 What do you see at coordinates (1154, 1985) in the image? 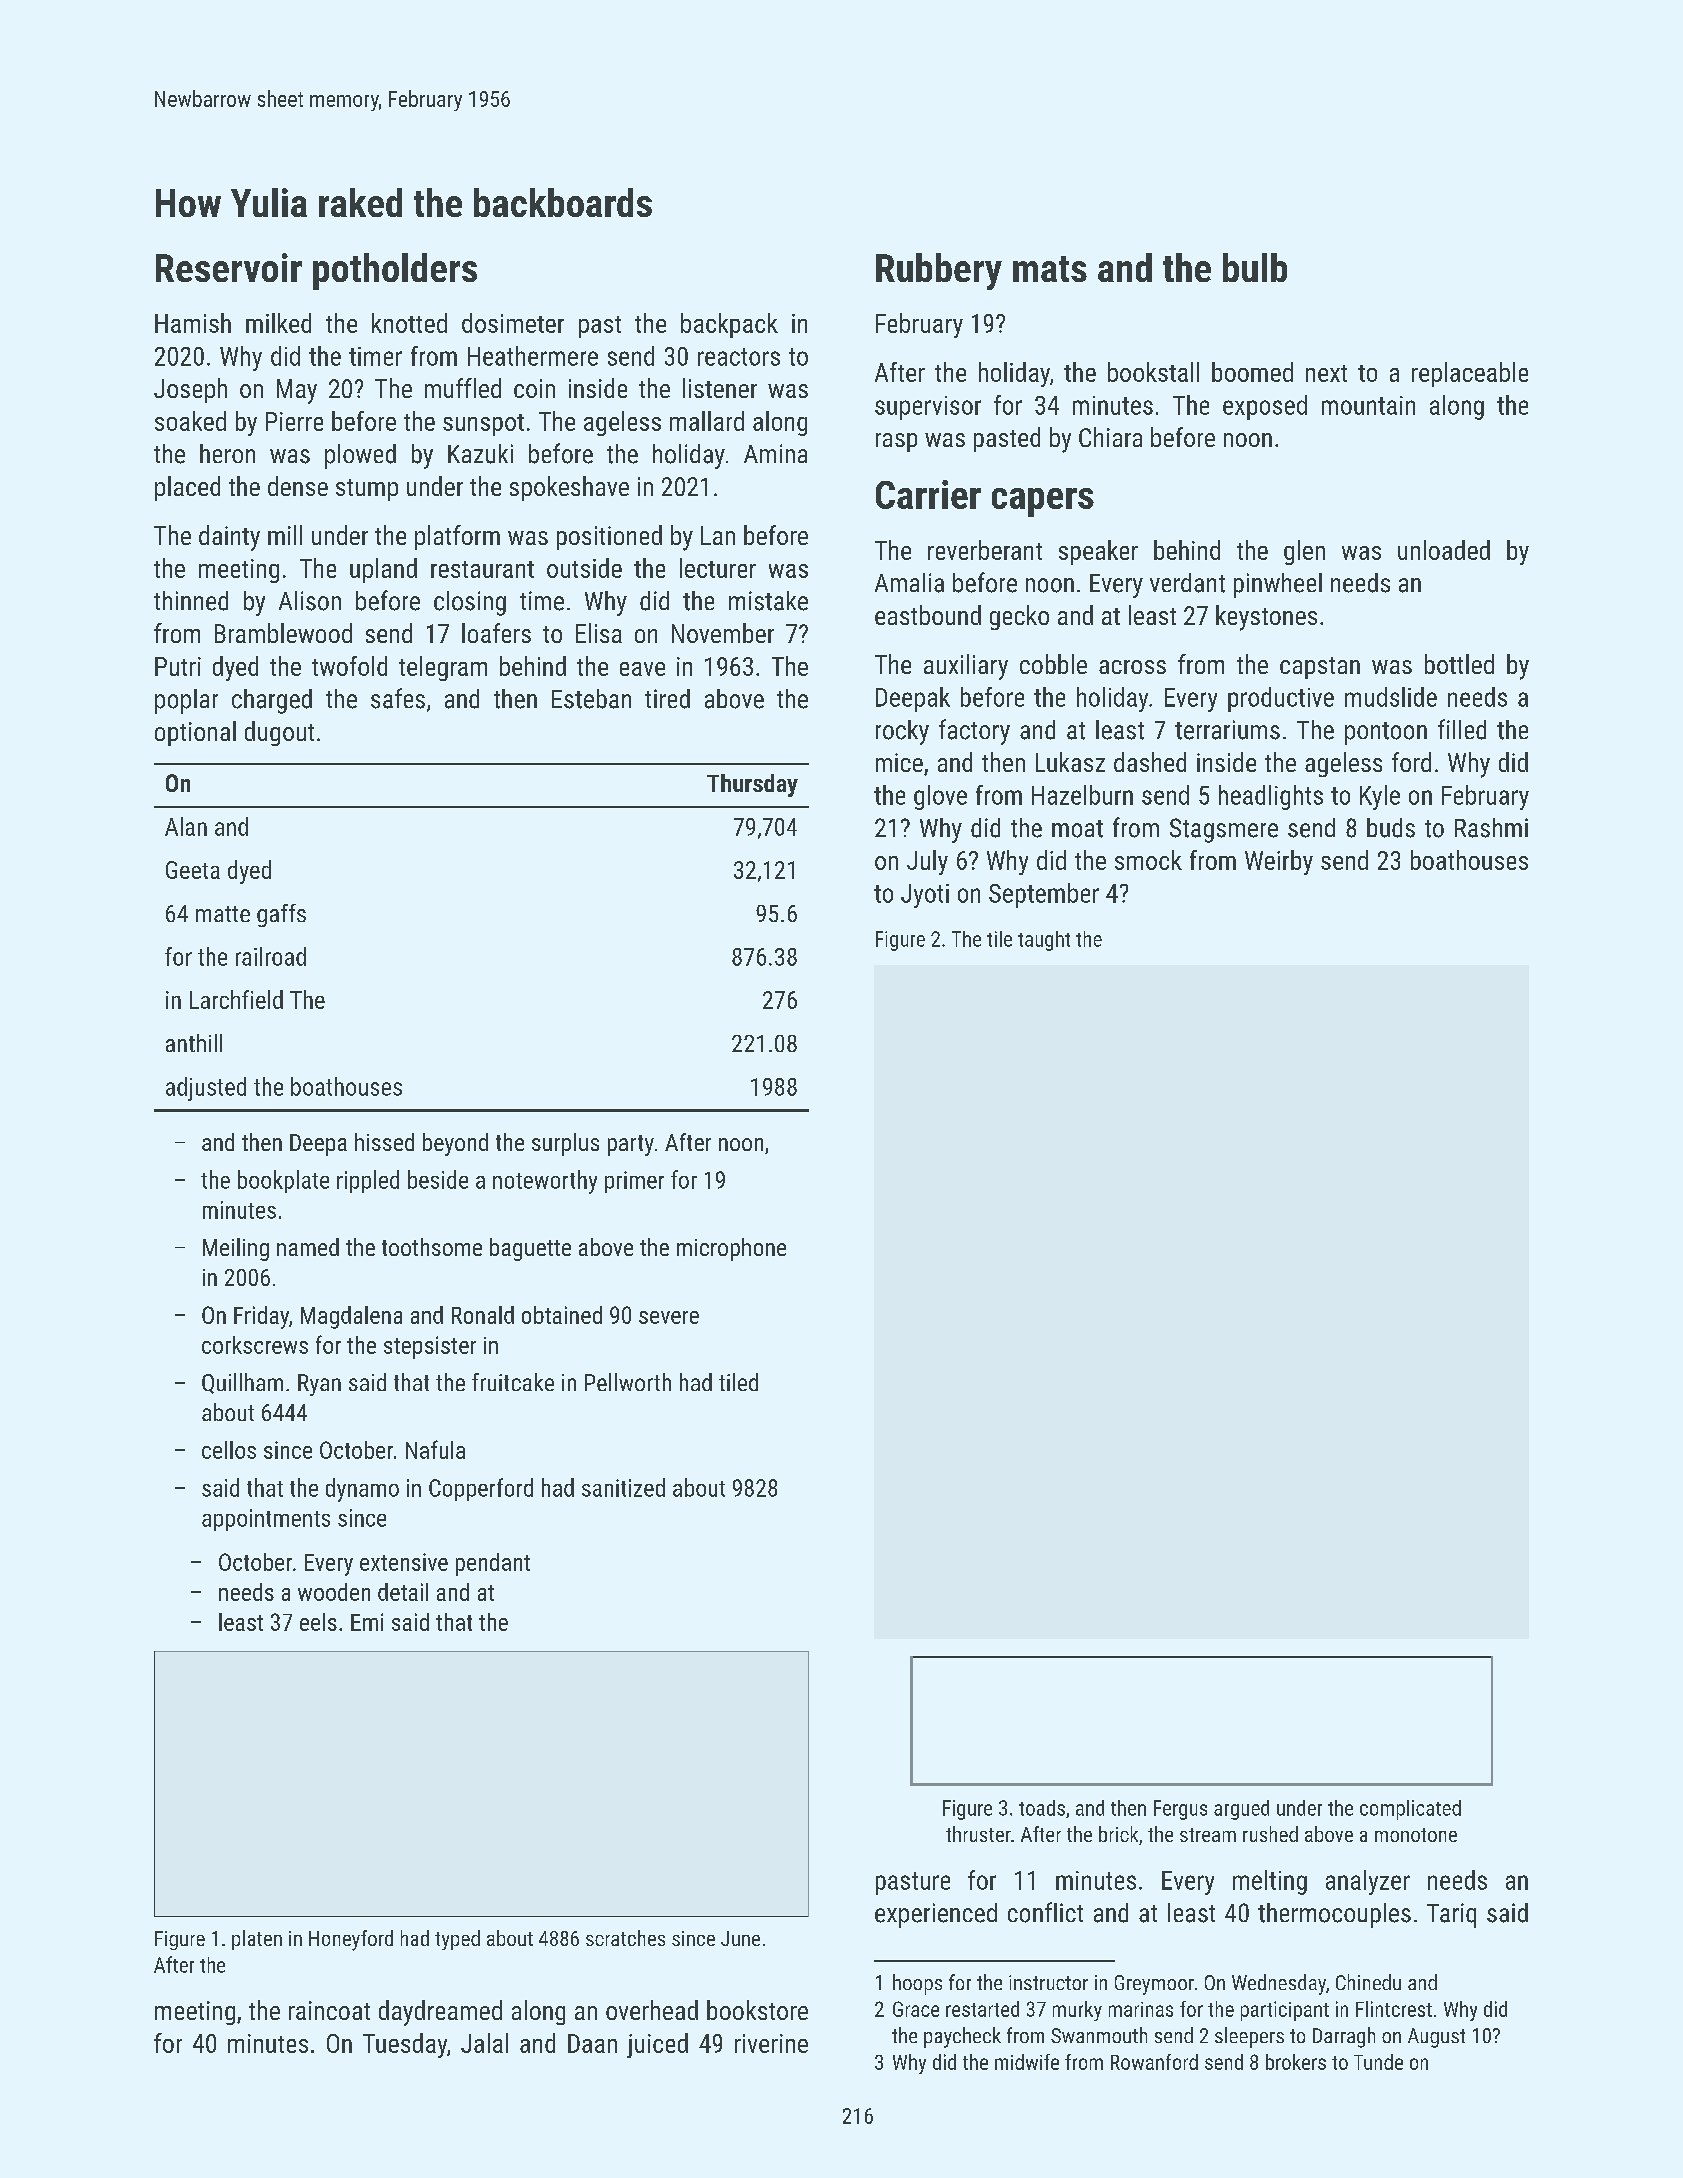
I see `Greymoor` at bounding box center [1154, 1985].
